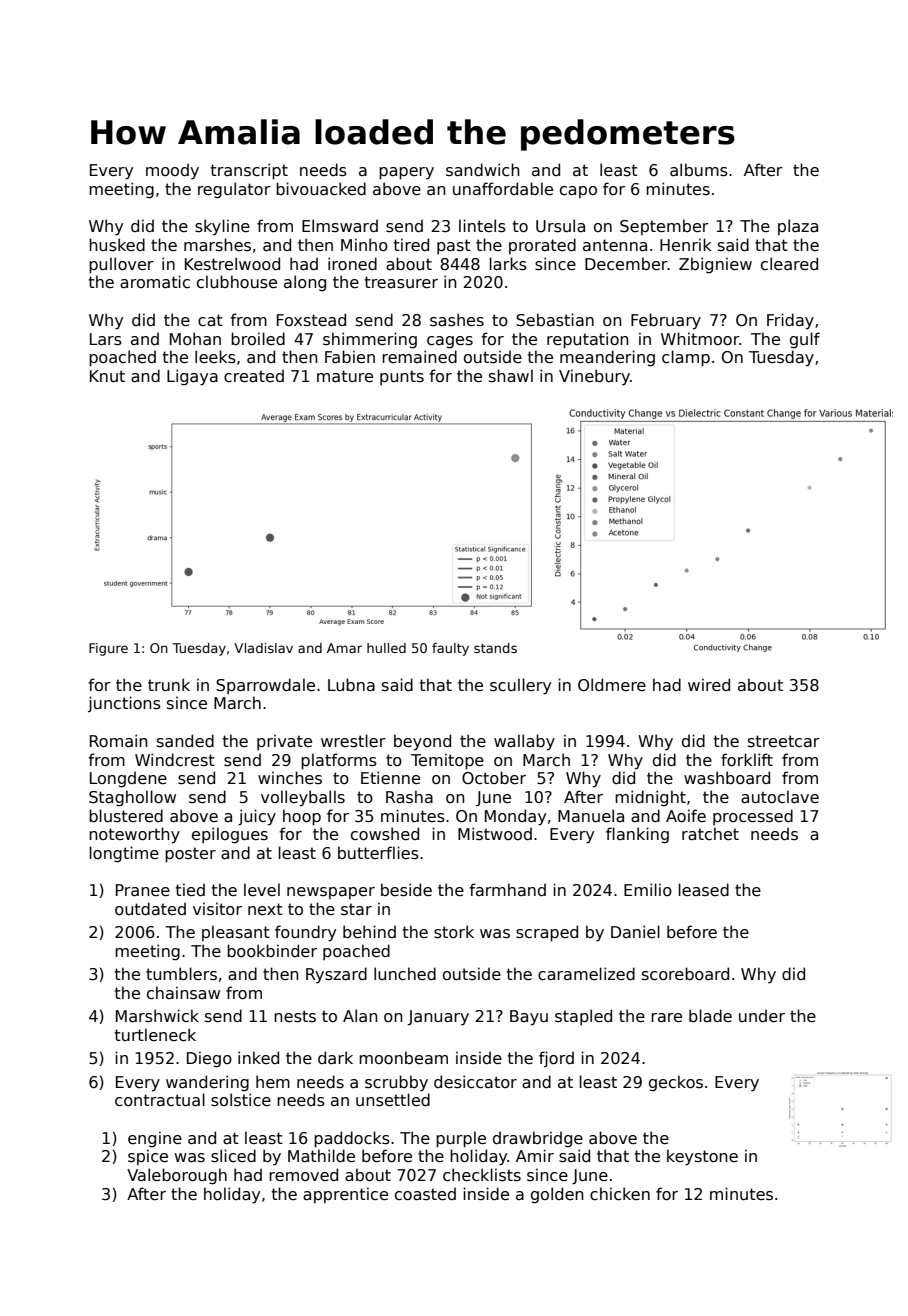  I want to click on leeks, so click(215, 357).
